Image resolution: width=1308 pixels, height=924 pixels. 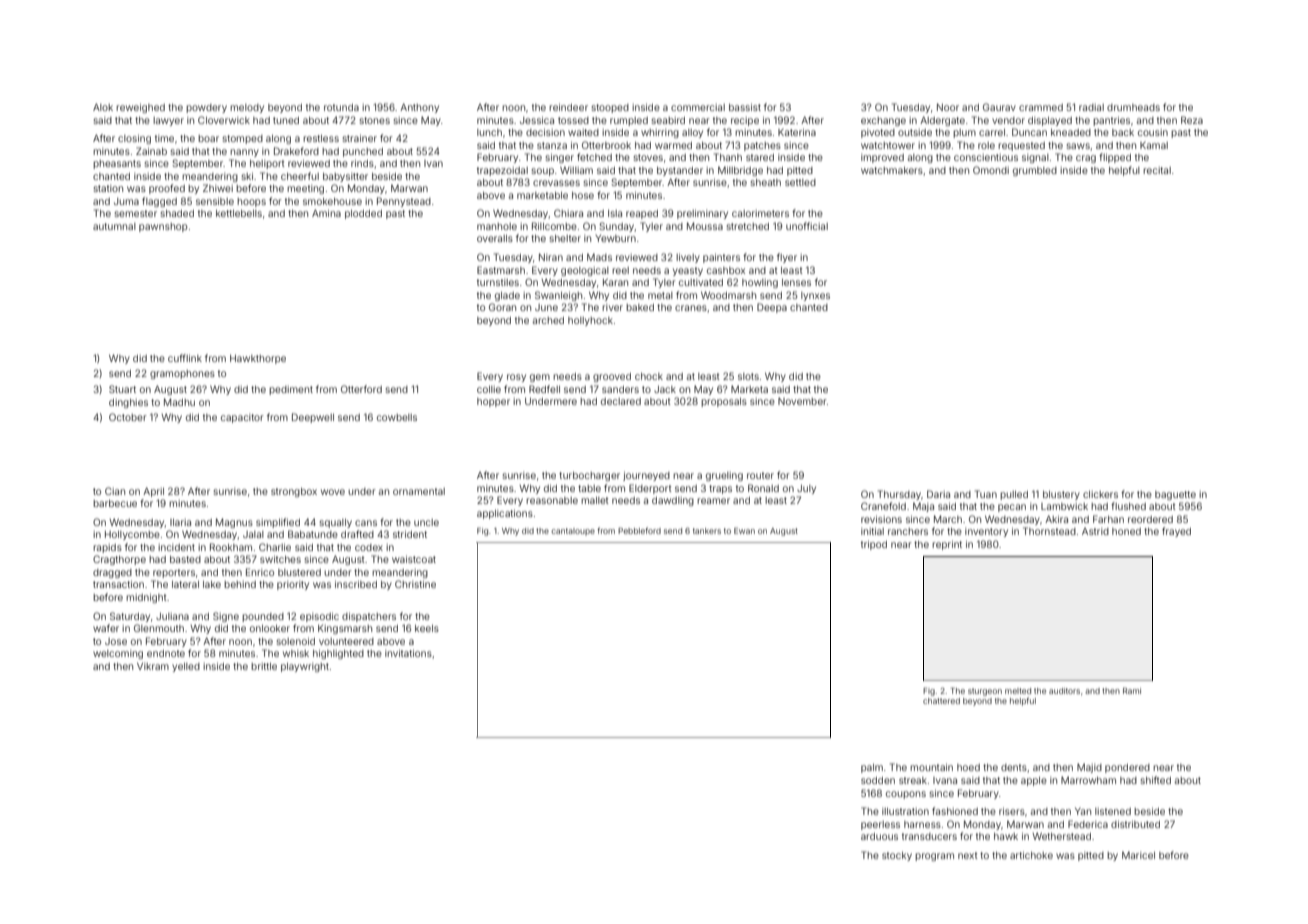 What do you see at coordinates (1132, 691) in the image?
I see `Rami` at bounding box center [1132, 691].
